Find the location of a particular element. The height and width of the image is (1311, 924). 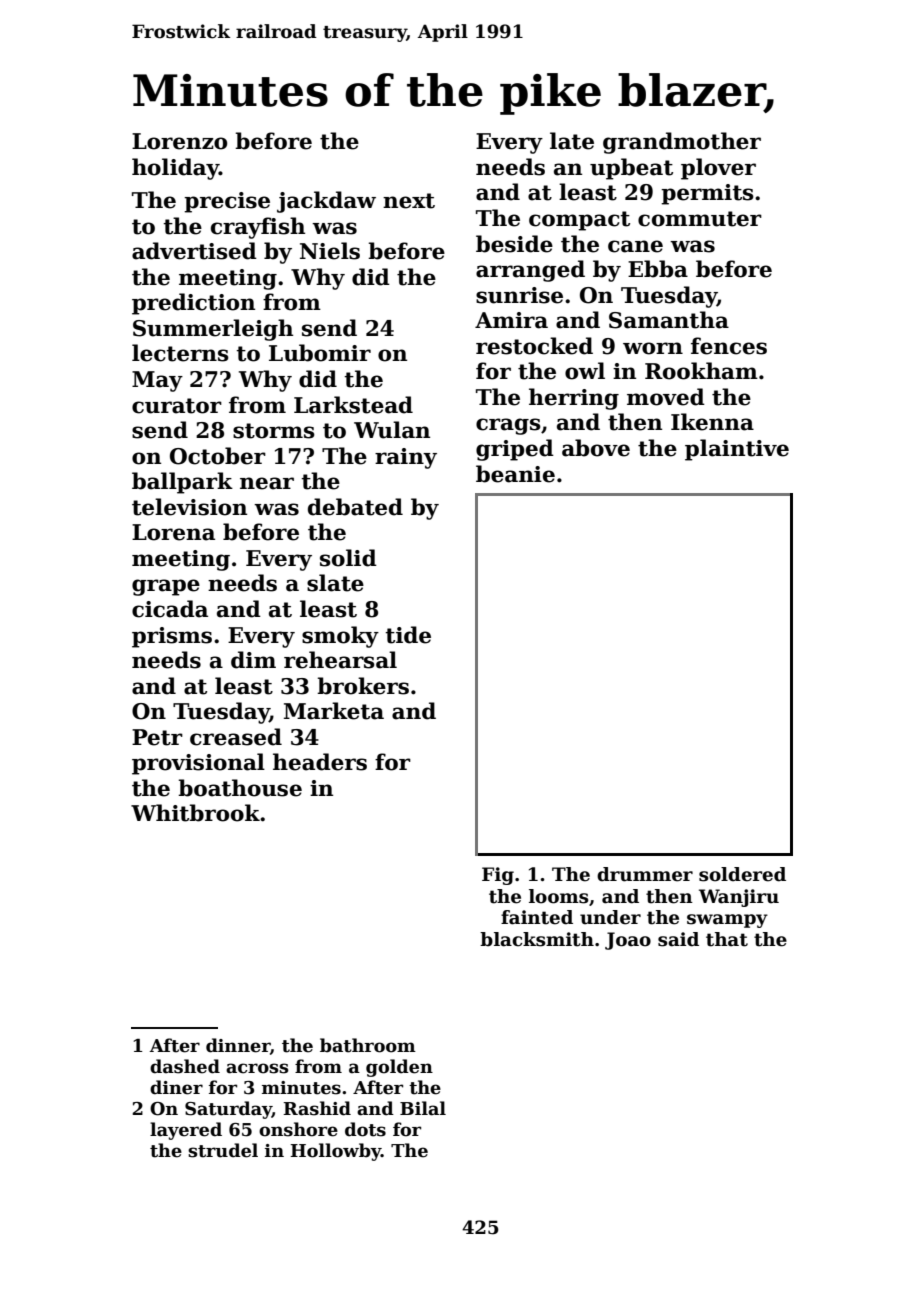

cane is located at coordinates (635, 246).
